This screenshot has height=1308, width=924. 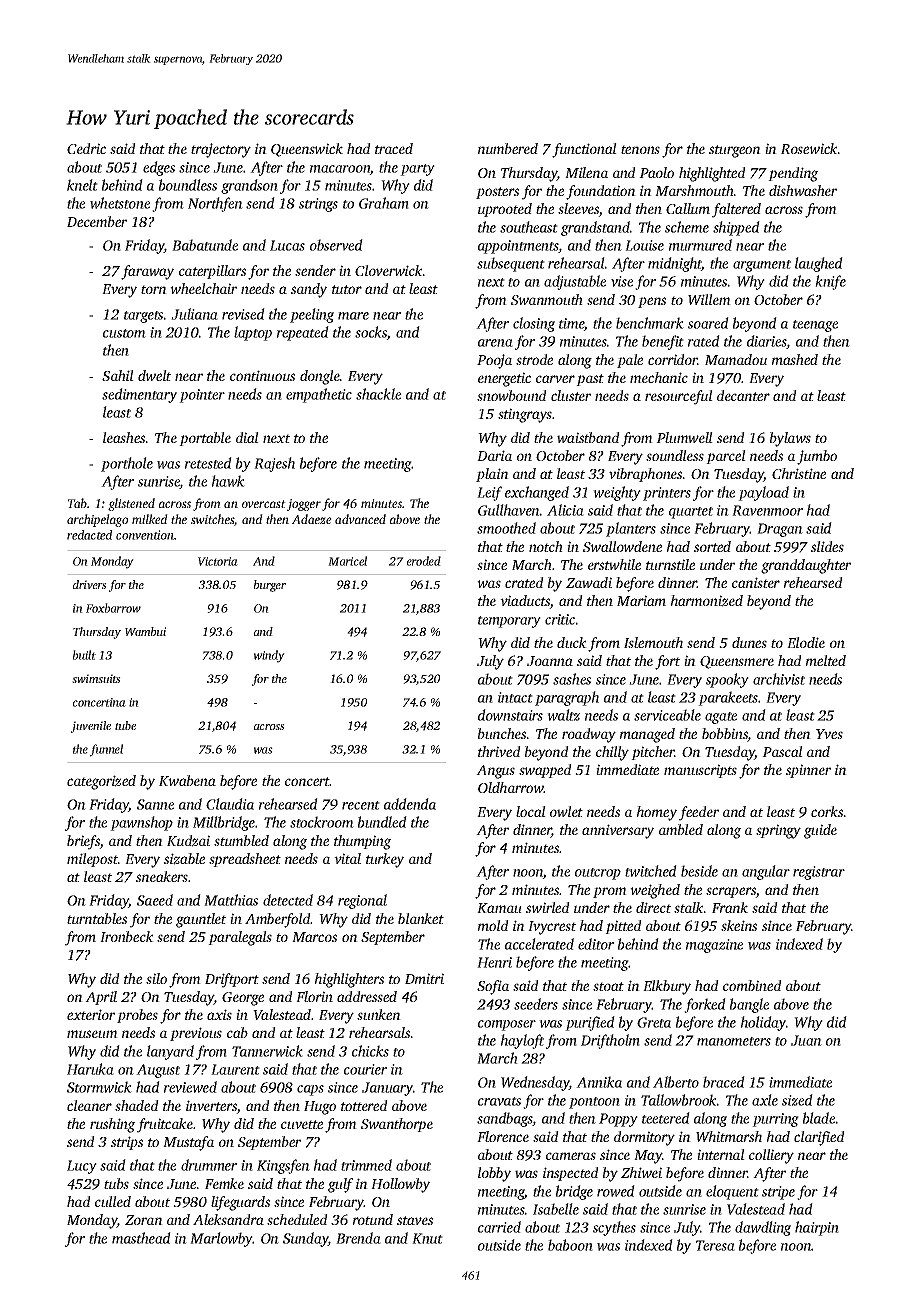 I want to click on traced, so click(x=394, y=148).
